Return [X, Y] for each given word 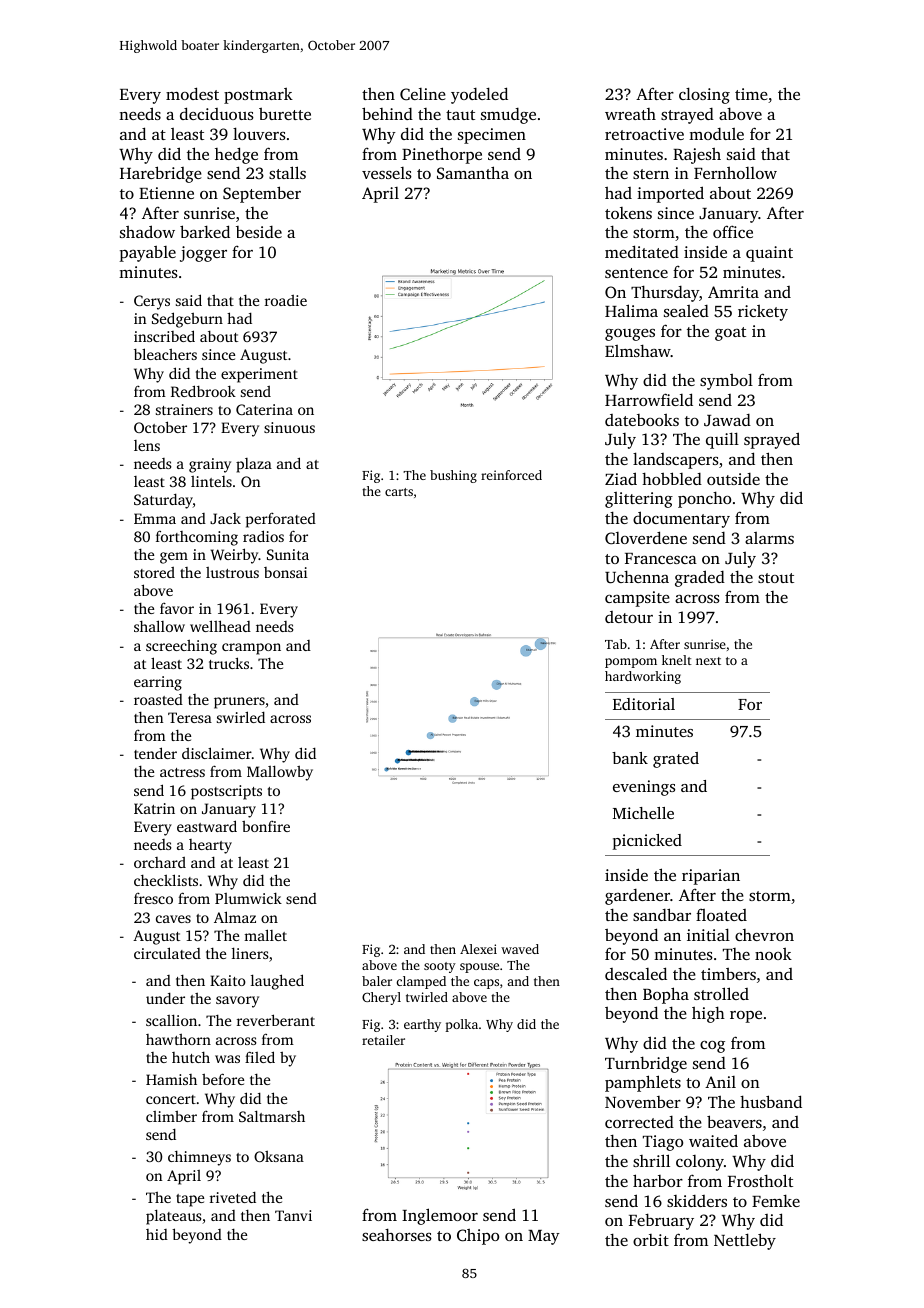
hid [157, 1234]
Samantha [473, 172]
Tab [616, 644]
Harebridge [161, 174]
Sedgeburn [187, 320]
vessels [387, 173]
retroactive [644, 134]
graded [700, 578]
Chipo [478, 1237]
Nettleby [745, 1241]
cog [712, 1047]
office [733, 231]
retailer [383, 1040]
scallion [171, 1020]
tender [155, 753]
